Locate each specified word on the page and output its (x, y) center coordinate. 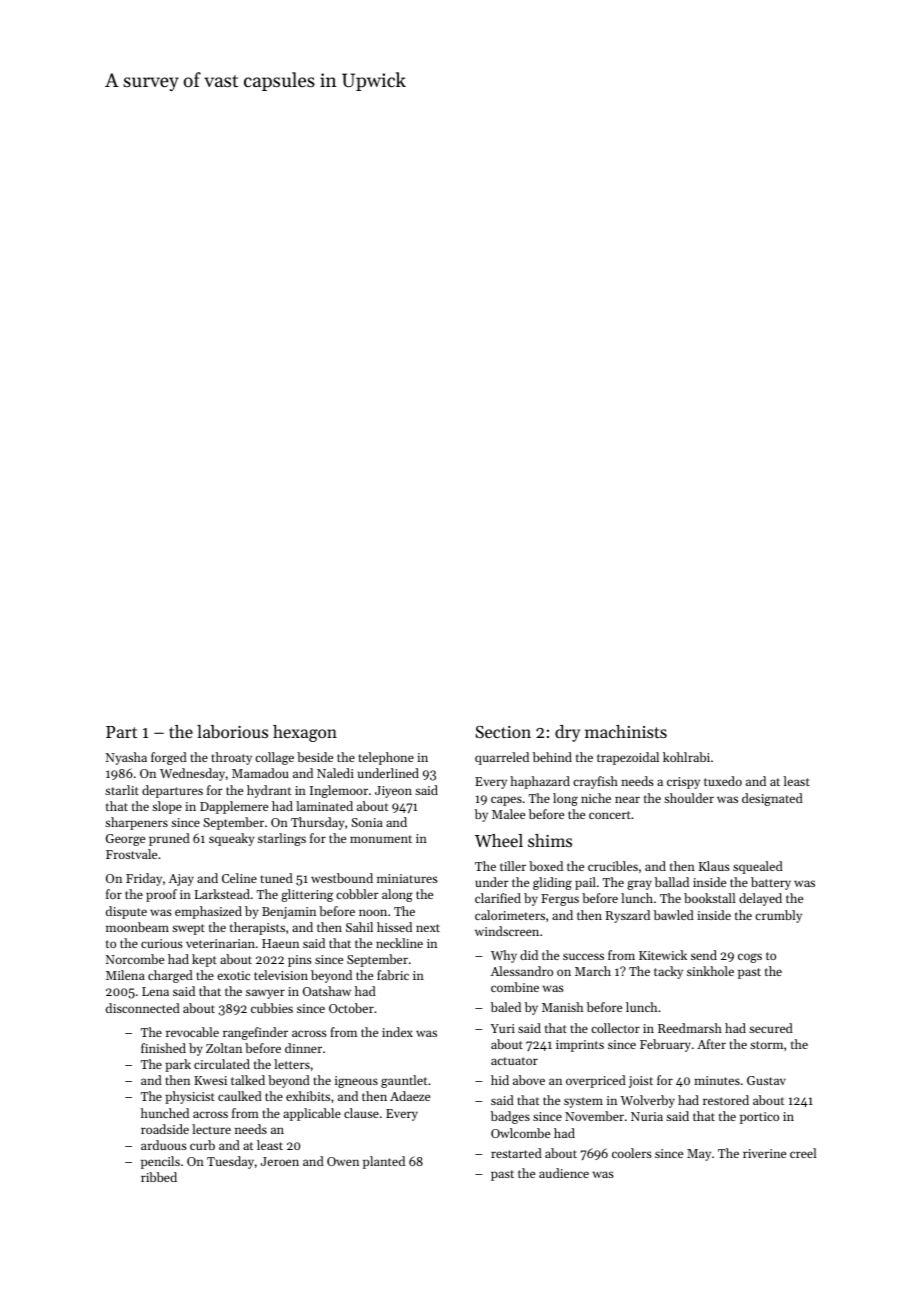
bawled (674, 915)
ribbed (159, 1177)
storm (766, 1045)
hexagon (305, 733)
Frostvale (131, 854)
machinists (626, 731)
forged (169, 758)
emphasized (208, 912)
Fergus (560, 900)
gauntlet (404, 1081)
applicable (312, 1114)
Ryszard (628, 916)
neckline (399, 943)
